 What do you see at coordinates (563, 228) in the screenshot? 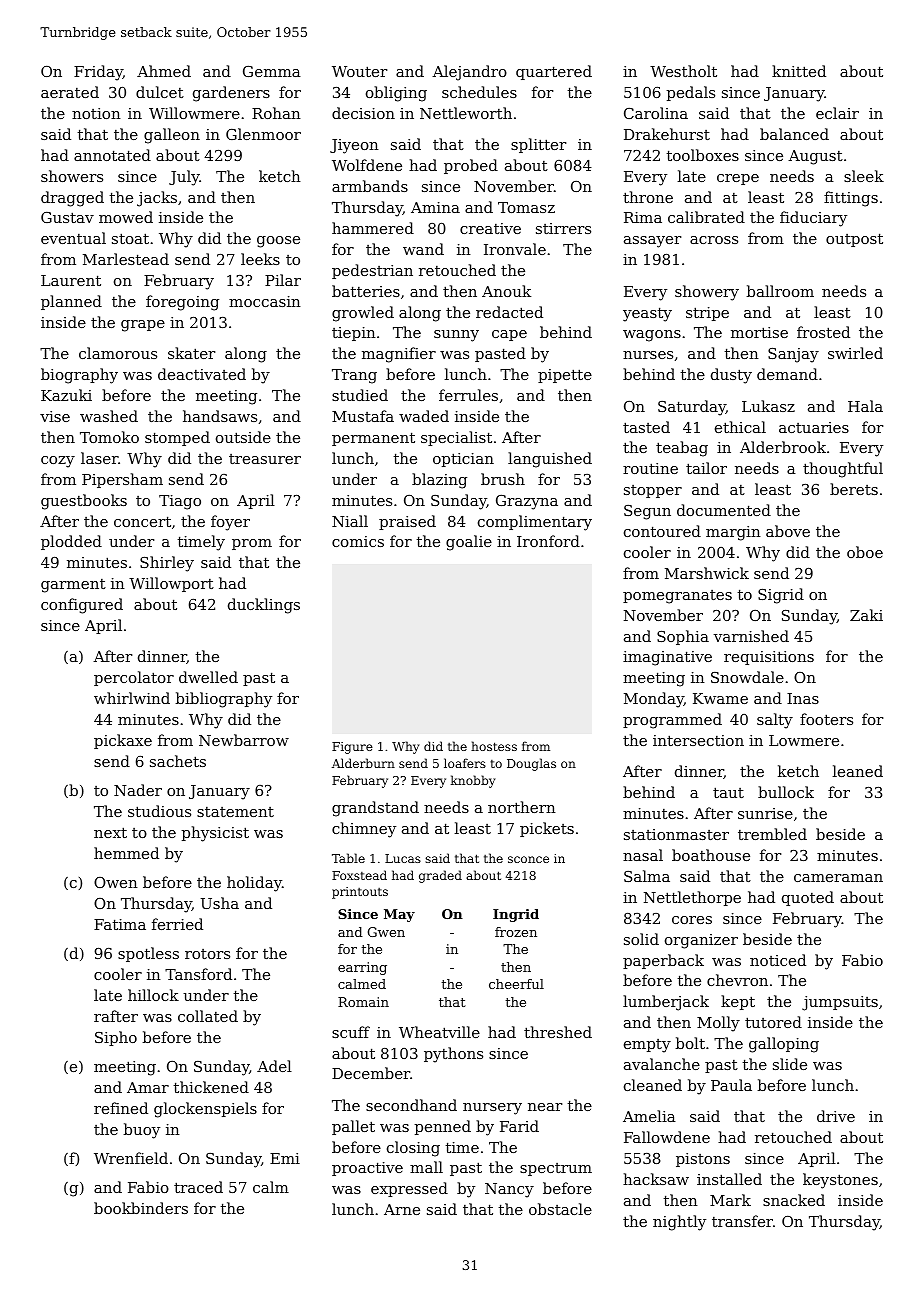
I see `stirrers` at bounding box center [563, 228].
